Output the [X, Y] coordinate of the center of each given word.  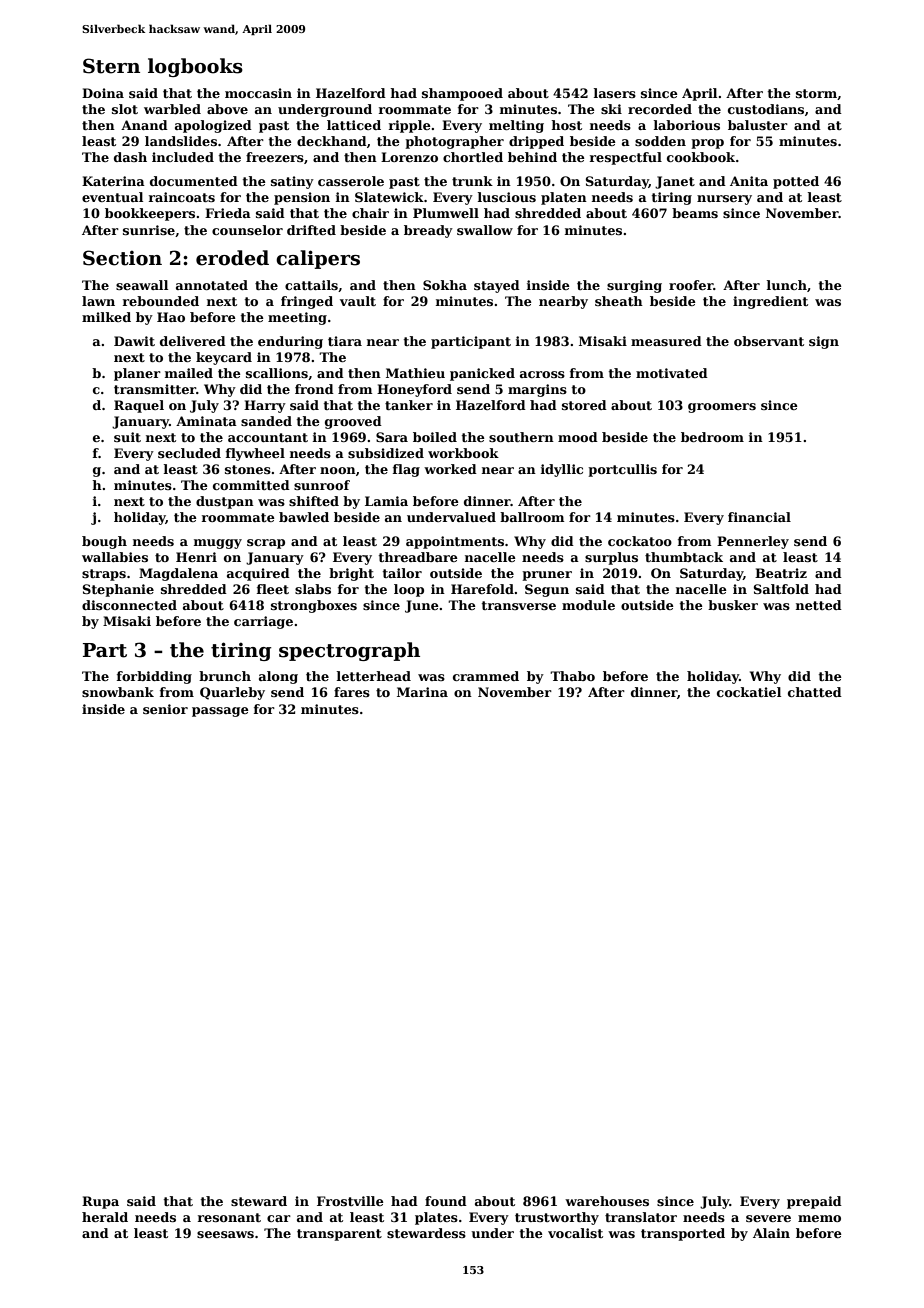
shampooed [462, 94]
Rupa [100, 1202]
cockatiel [749, 692]
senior [165, 709]
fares [352, 692]
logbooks [195, 67]
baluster [758, 125]
